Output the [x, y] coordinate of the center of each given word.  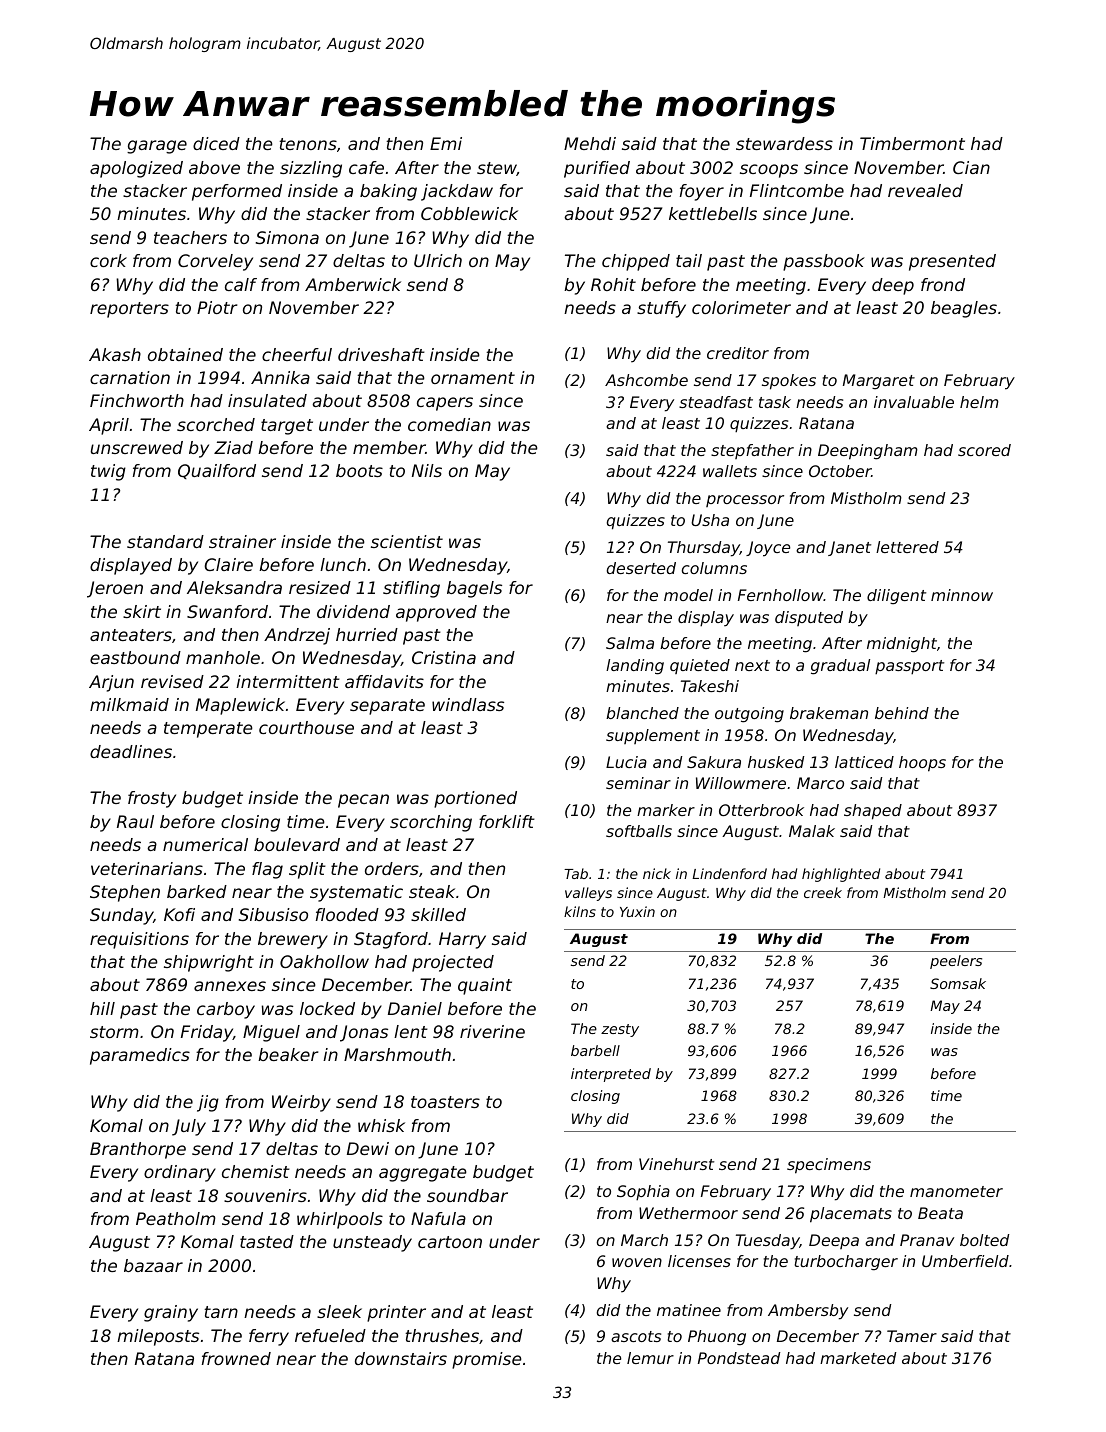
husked [776, 762]
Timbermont [912, 143]
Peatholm [176, 1218]
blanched [642, 713]
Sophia [643, 1193]
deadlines [131, 751]
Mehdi [590, 143]
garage [157, 147]
